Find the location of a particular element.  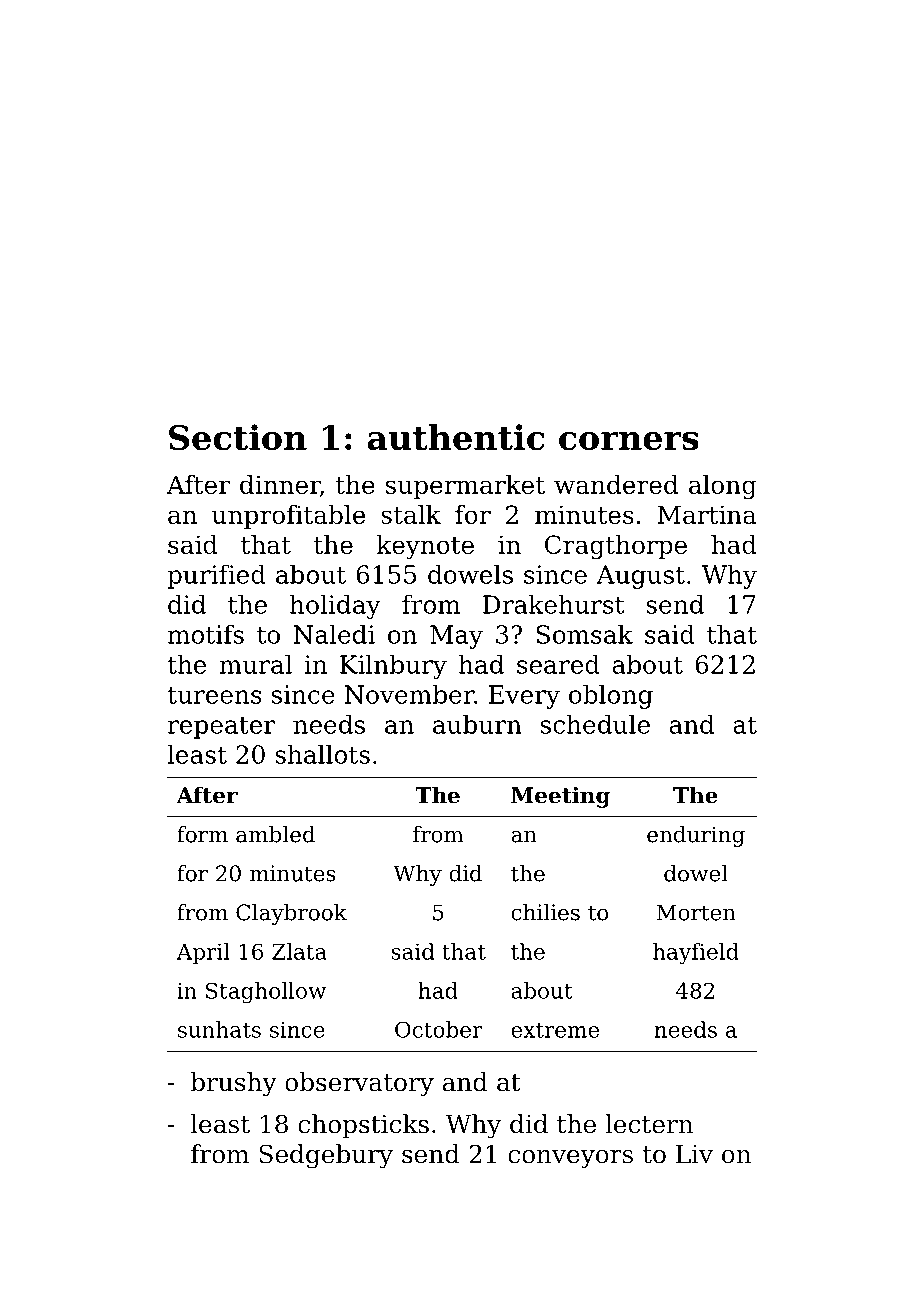

May is located at coordinates (456, 637).
